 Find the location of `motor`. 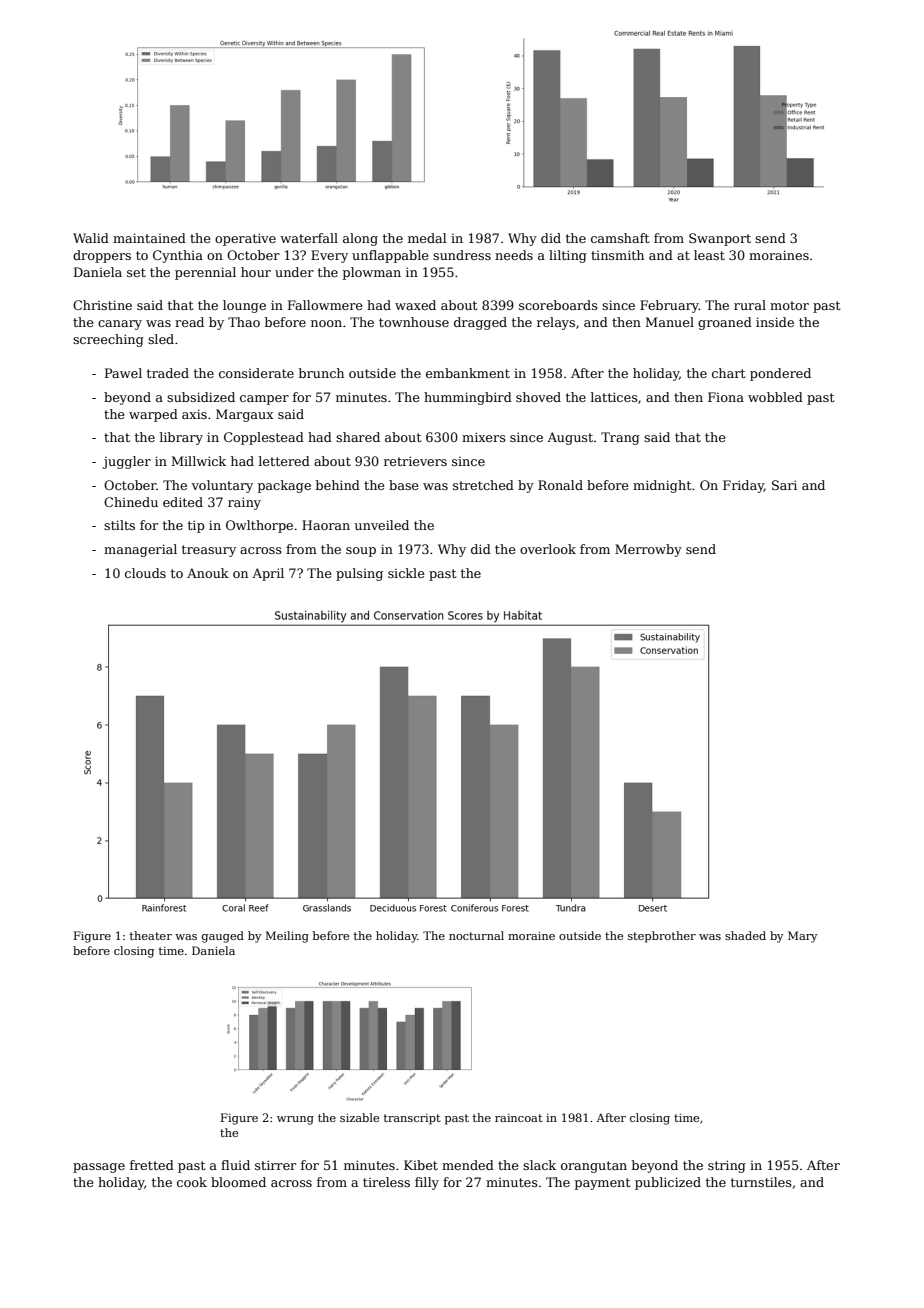

motor is located at coordinates (789, 305).
